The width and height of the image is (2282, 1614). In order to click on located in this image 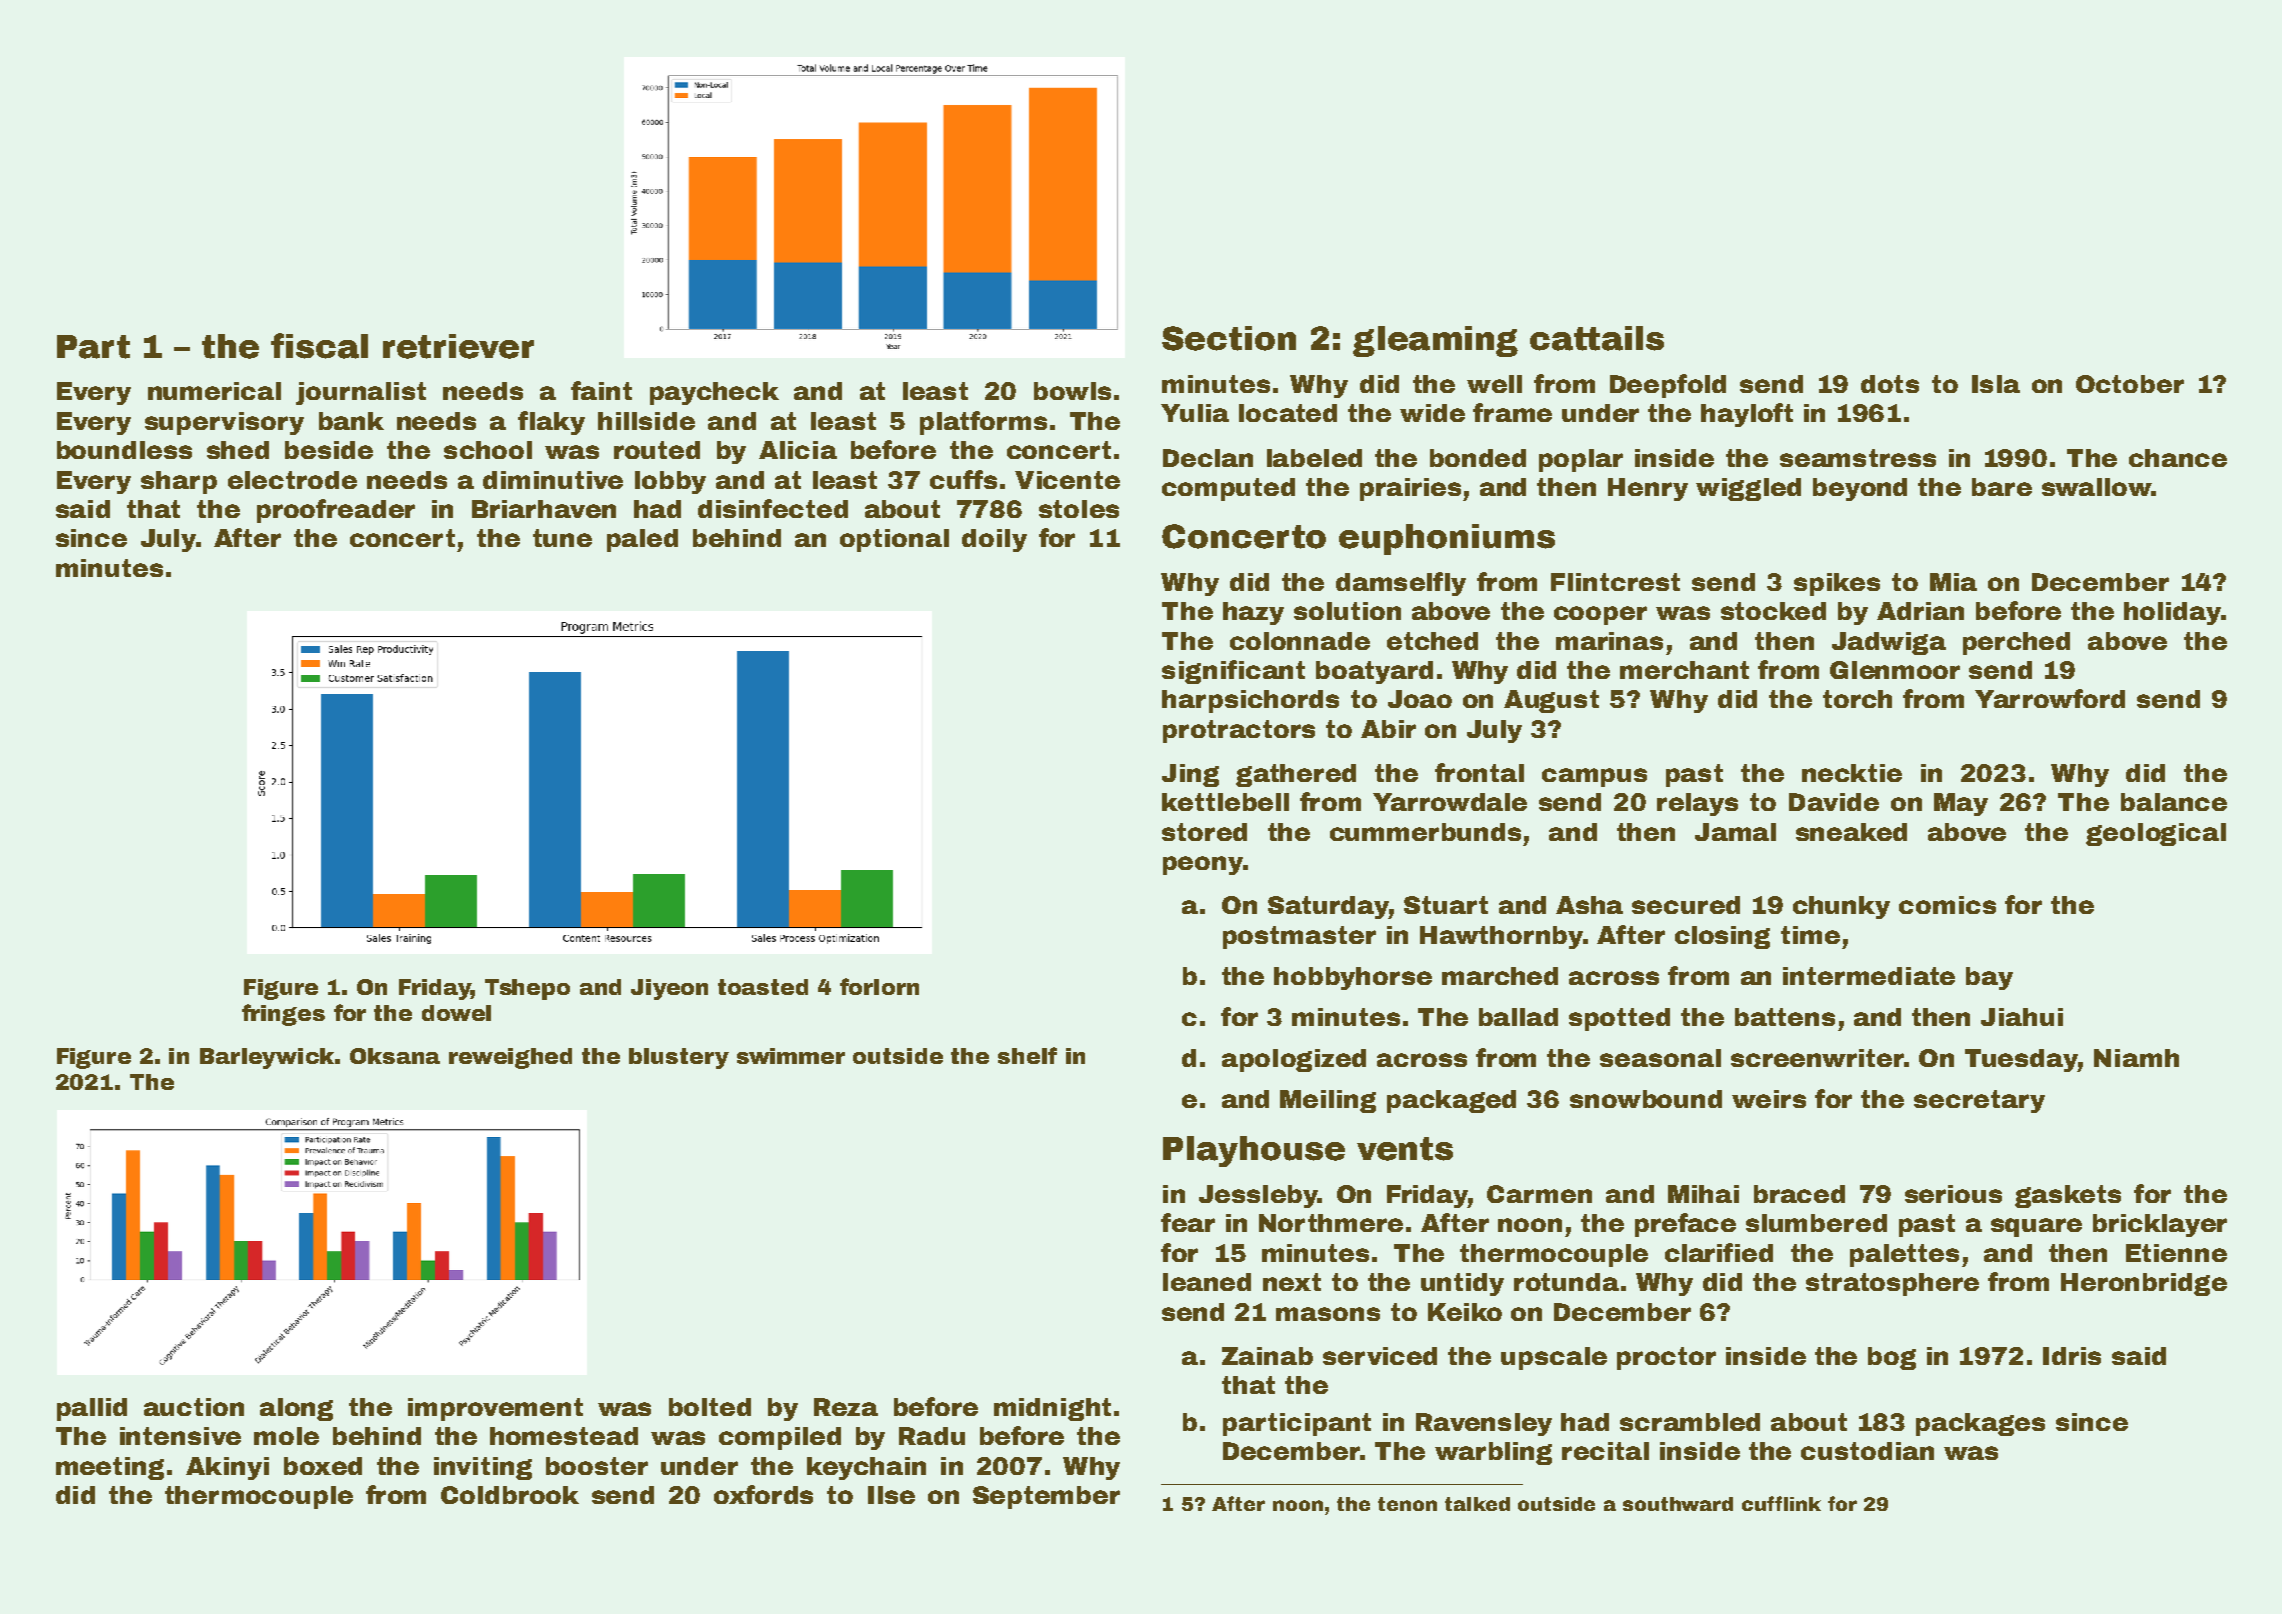, I will do `click(1288, 413)`.
